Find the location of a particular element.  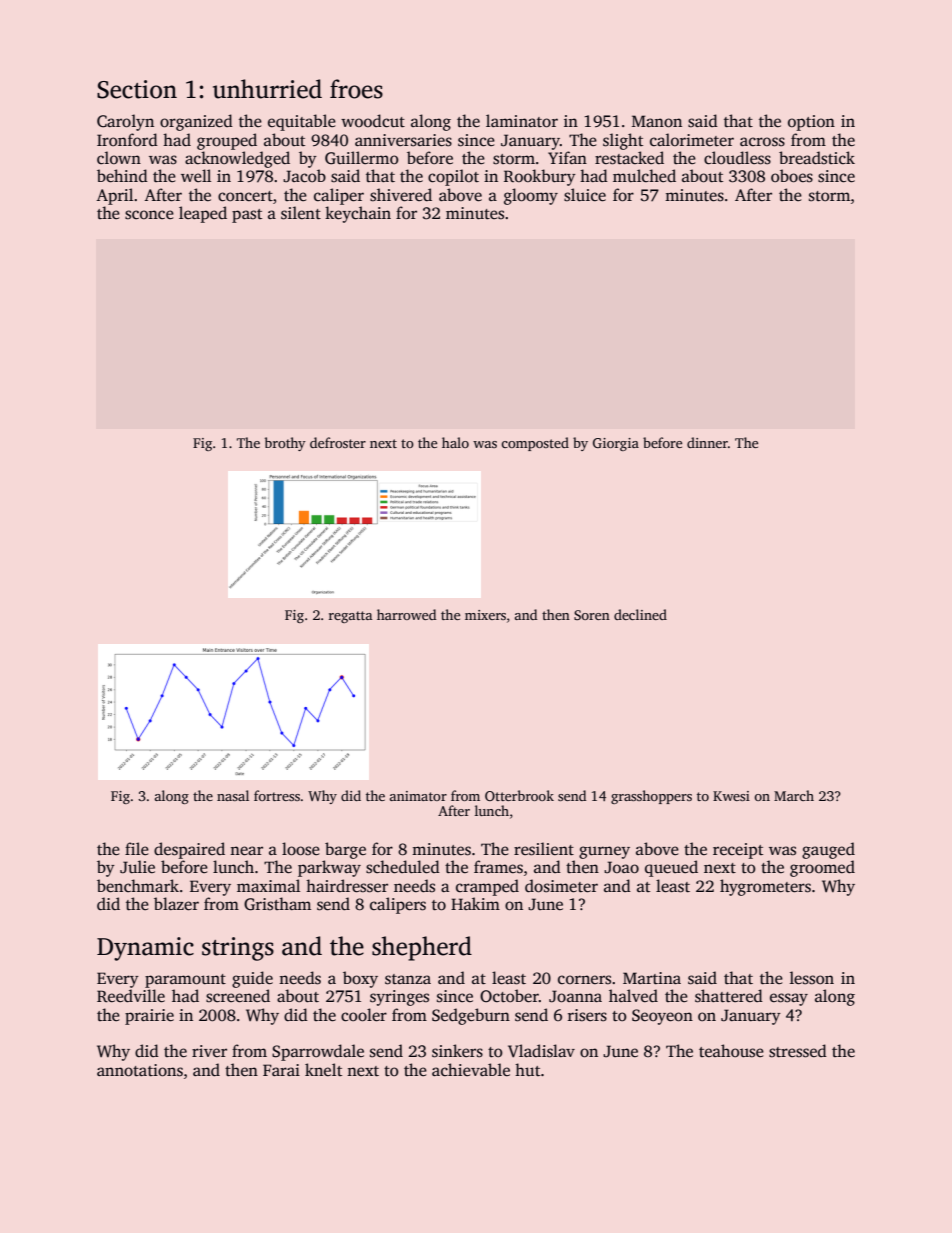

maximal is located at coordinates (268, 885).
